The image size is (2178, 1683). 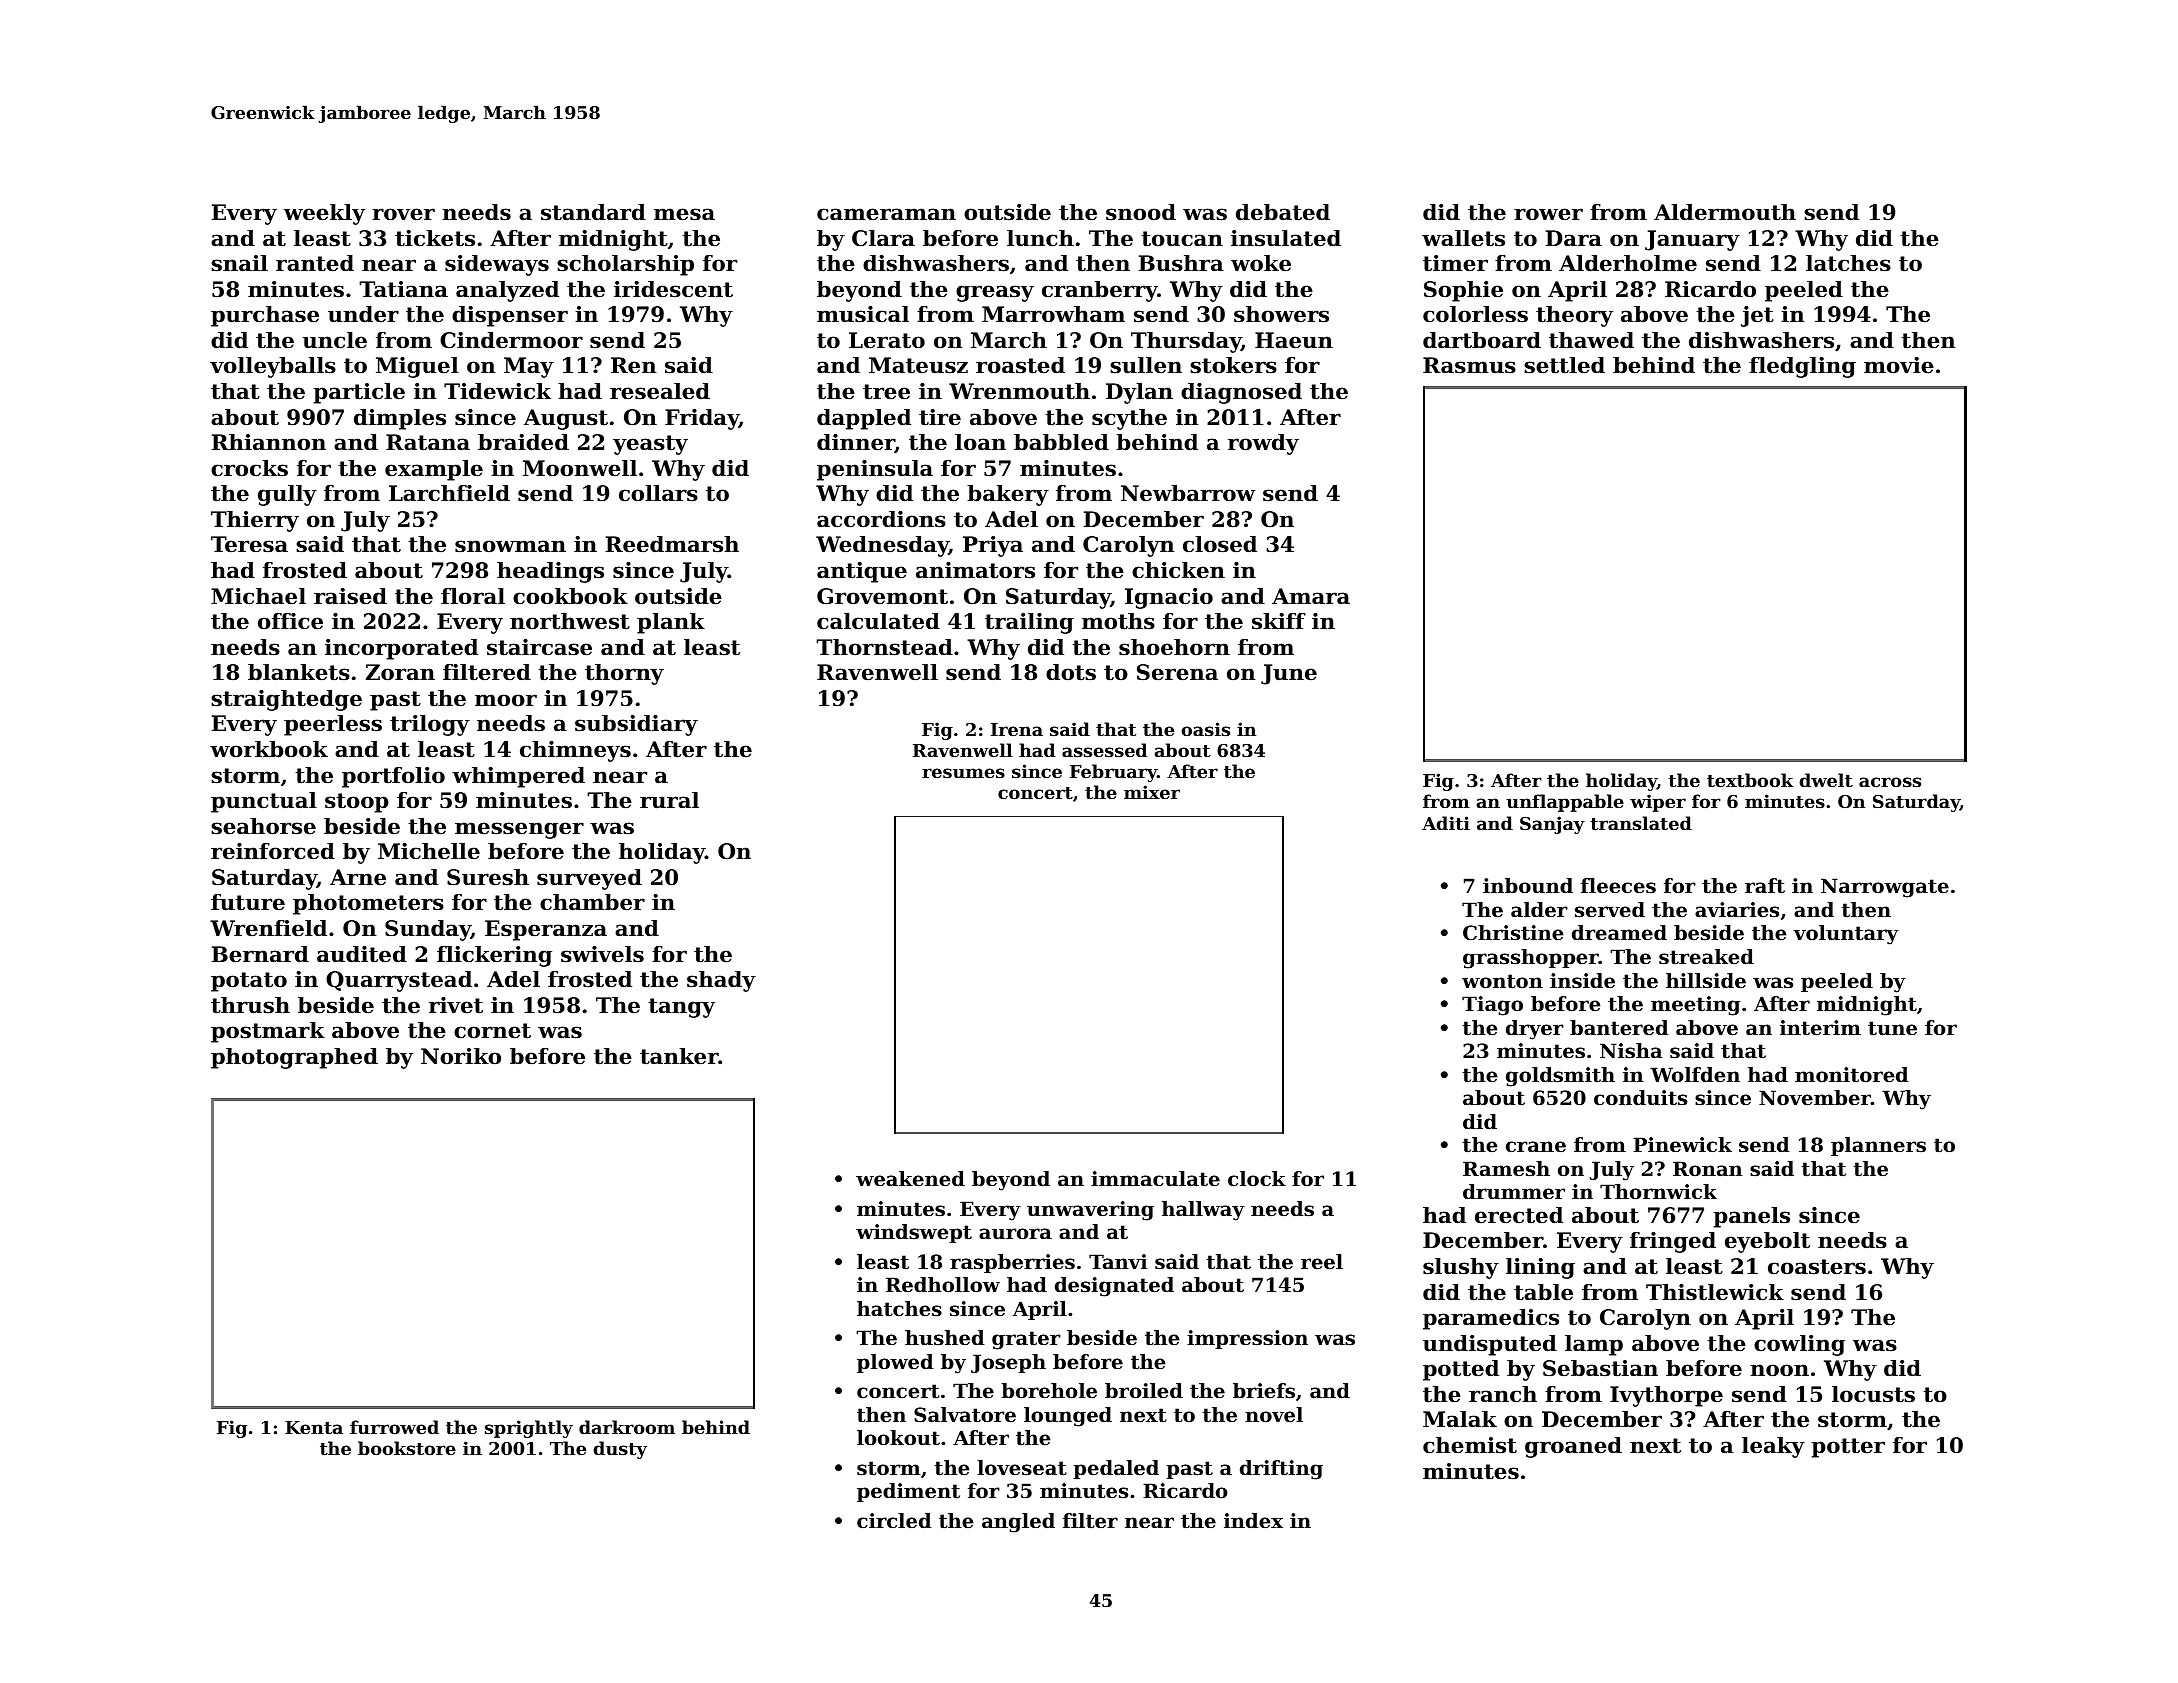 I want to click on Wolfden, so click(x=1695, y=1075).
